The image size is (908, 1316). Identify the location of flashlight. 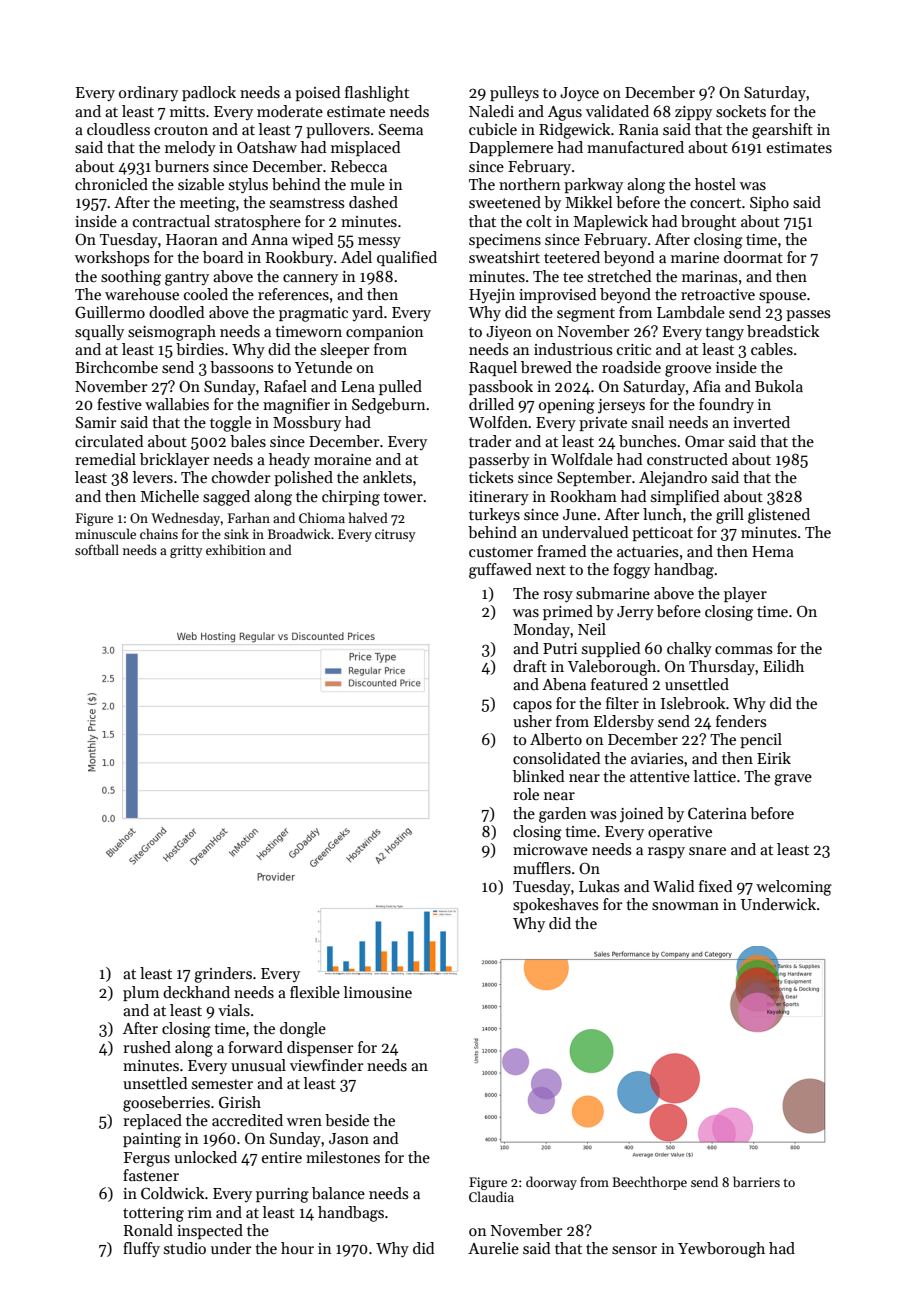
(377, 94).
